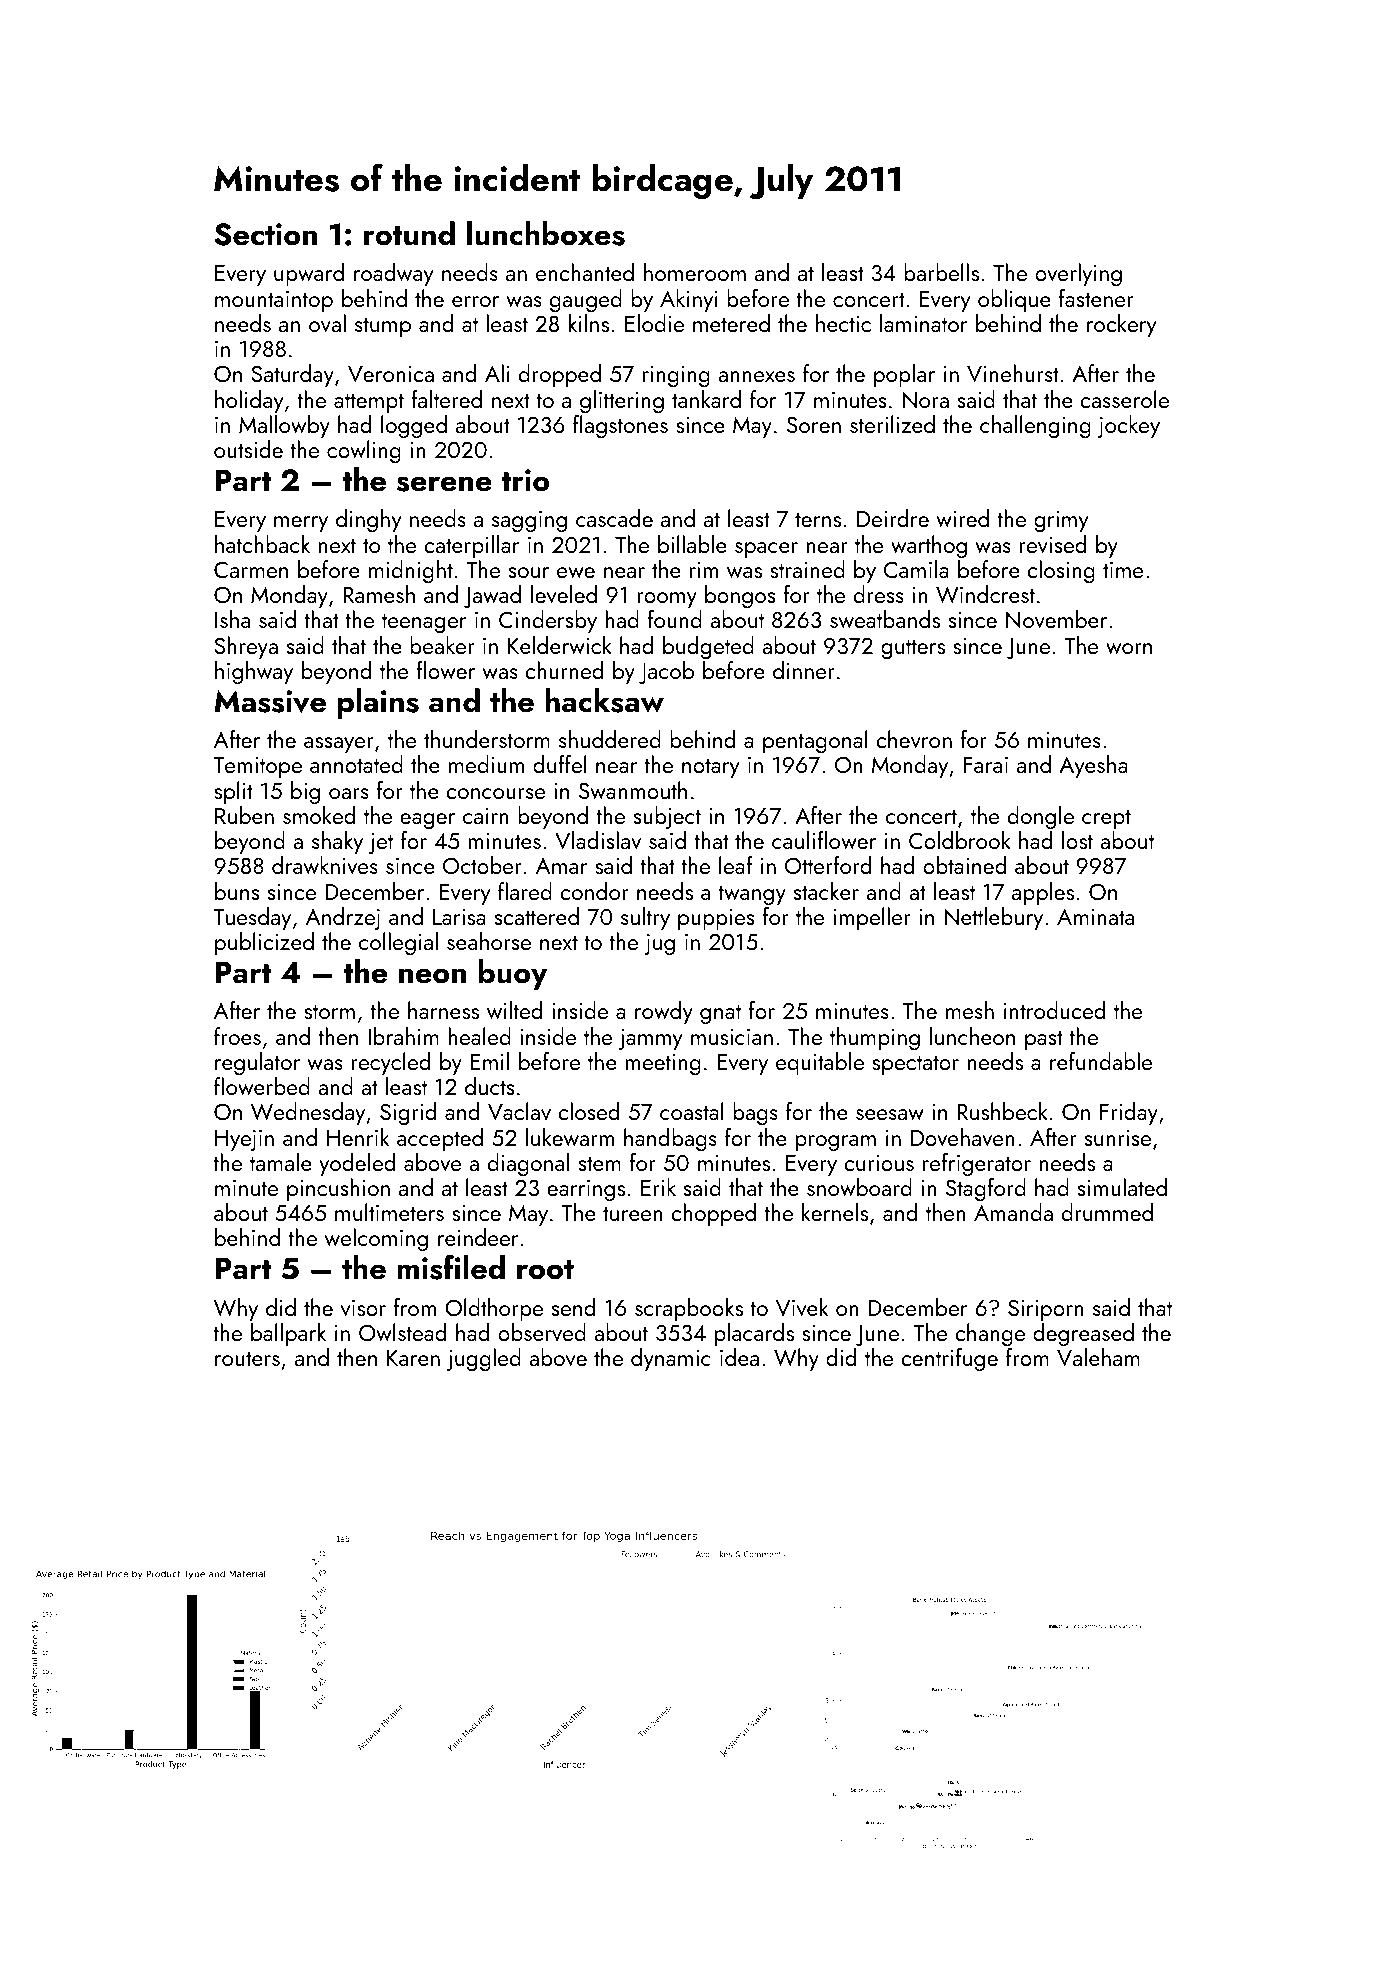 The height and width of the page is (1969, 1386). Describe the element at coordinates (1095, 916) in the page. I see `Aminata` at that location.
